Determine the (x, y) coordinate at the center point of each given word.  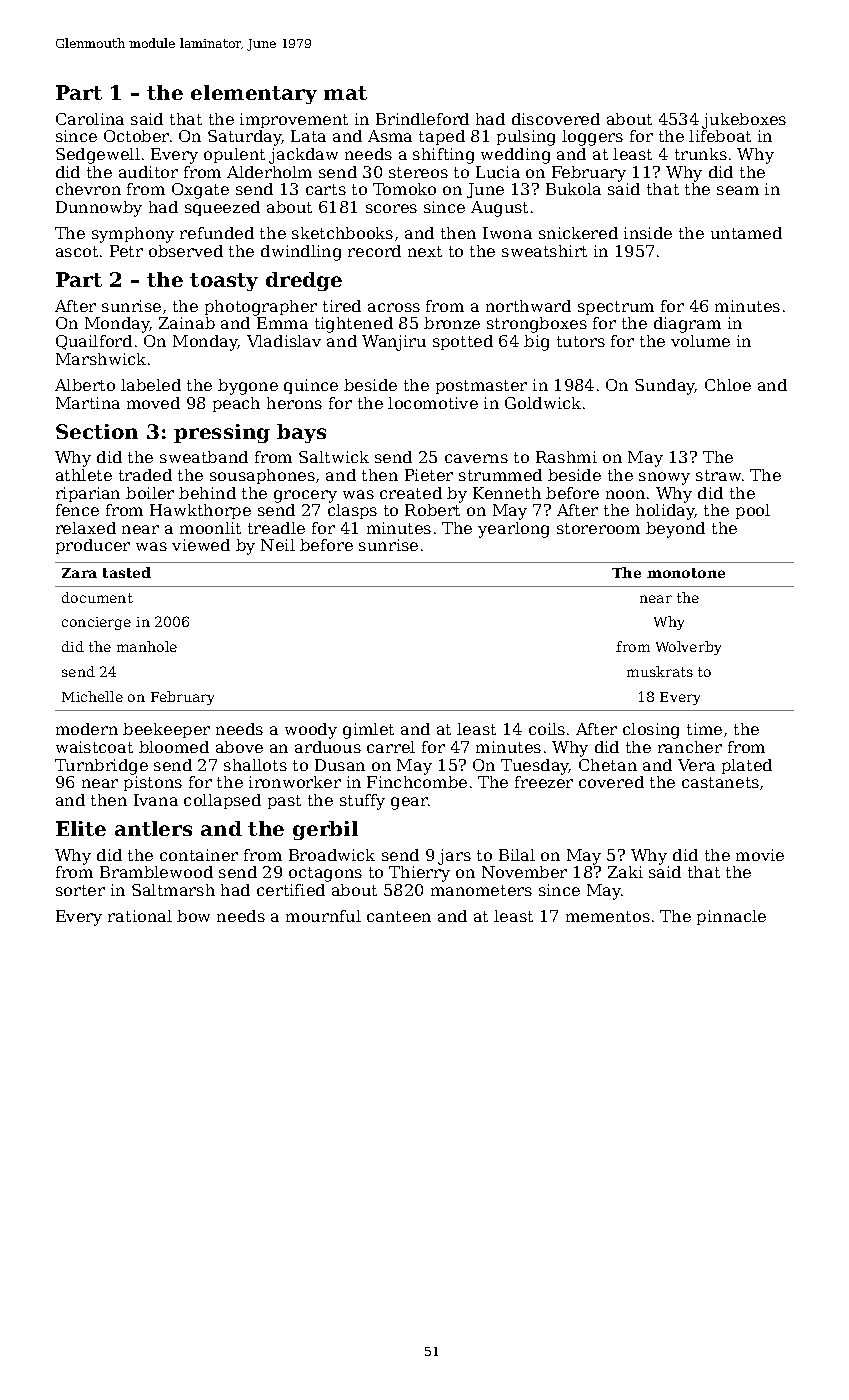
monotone (686, 573)
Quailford (94, 342)
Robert (432, 510)
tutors (581, 341)
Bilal (517, 855)
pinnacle (731, 917)
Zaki (625, 872)
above (239, 747)
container (199, 855)
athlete (84, 475)
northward (528, 306)
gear (409, 803)
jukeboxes (744, 121)
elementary (254, 94)
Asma (390, 136)
